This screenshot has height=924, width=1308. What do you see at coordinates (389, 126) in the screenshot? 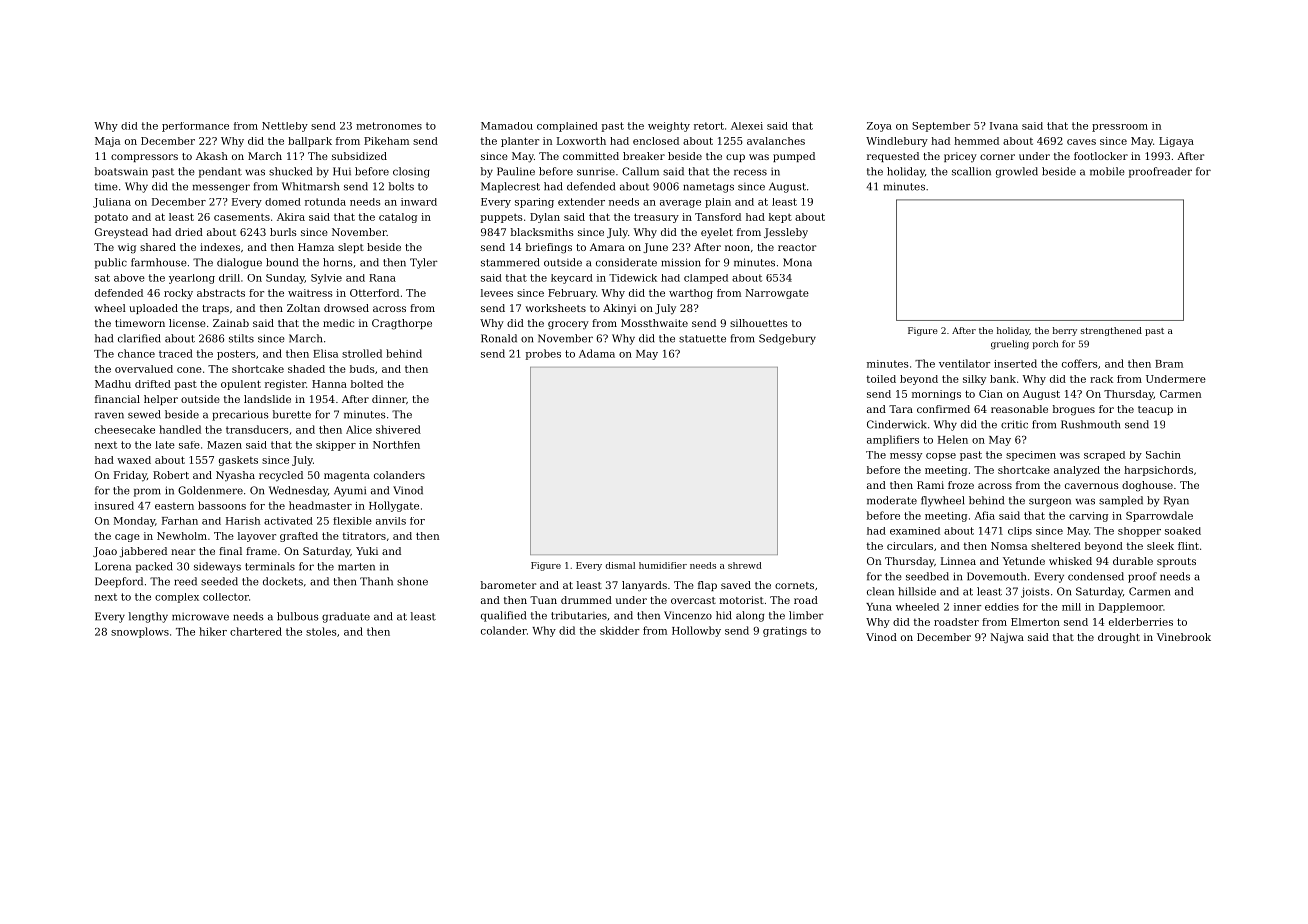
I see `metronomes` at bounding box center [389, 126].
